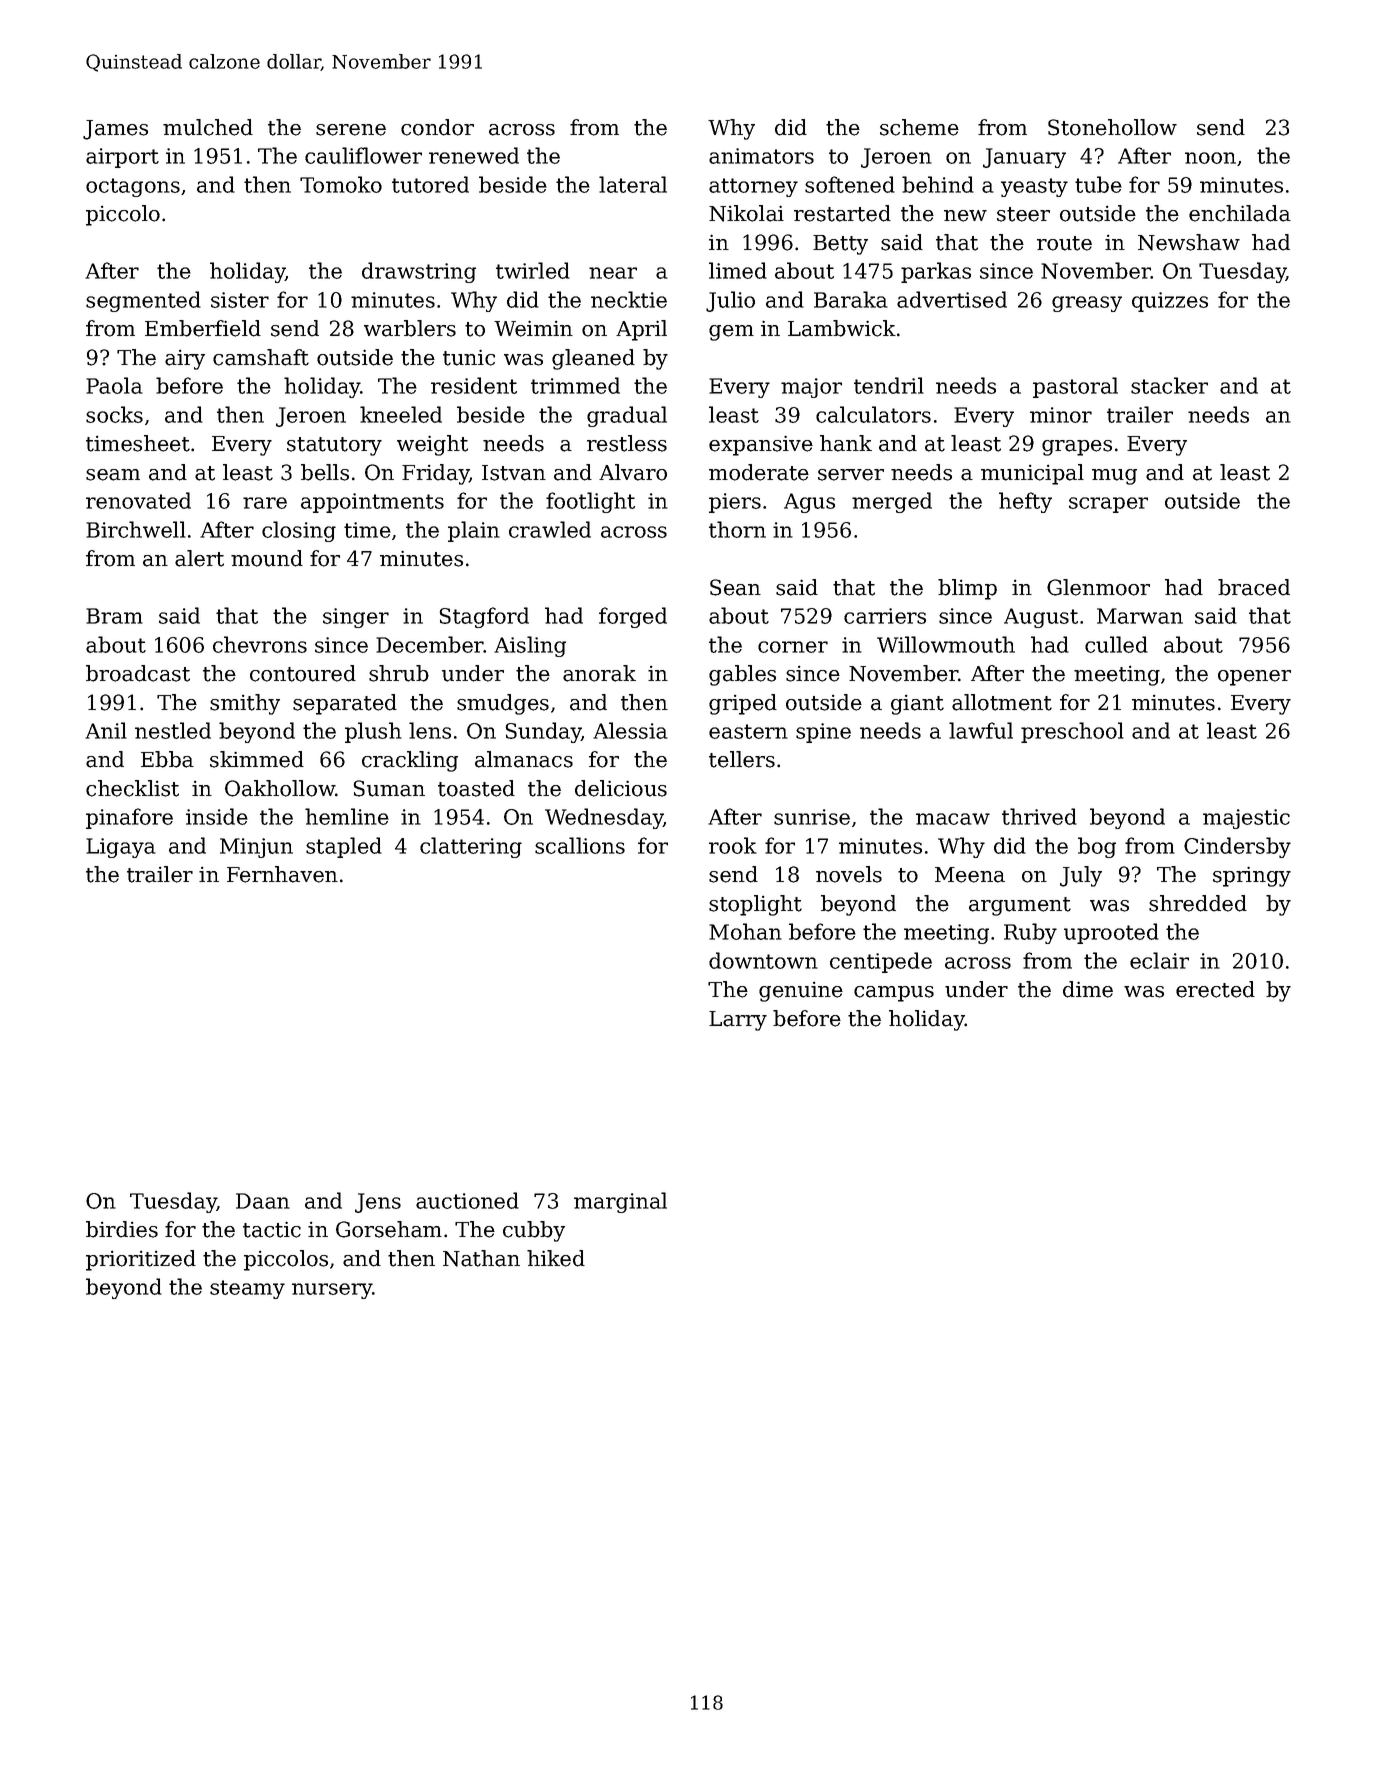  What do you see at coordinates (580, 845) in the screenshot?
I see `scallions` at bounding box center [580, 845].
